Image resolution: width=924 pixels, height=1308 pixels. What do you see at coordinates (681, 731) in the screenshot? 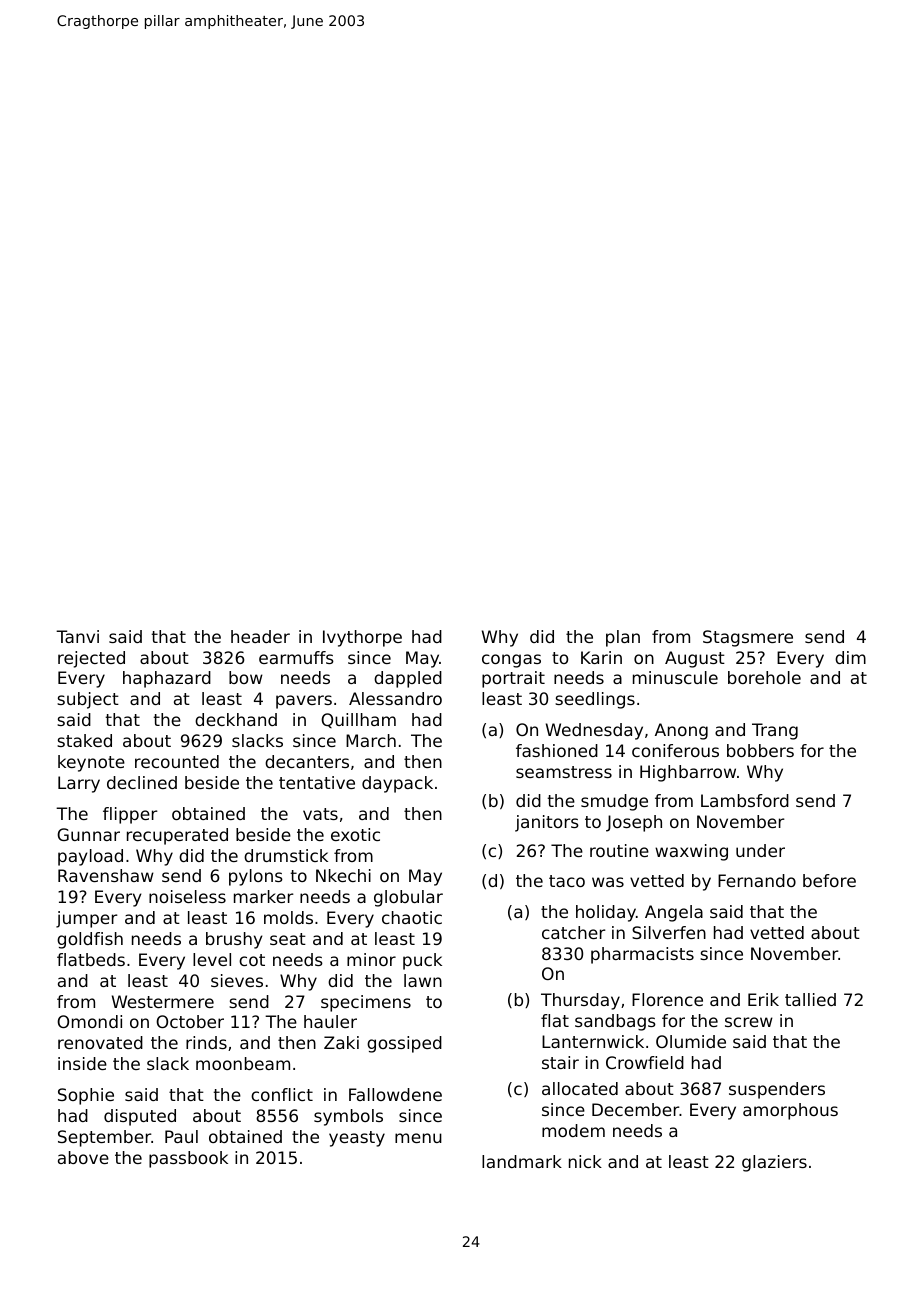
I see `Anong` at bounding box center [681, 731].
